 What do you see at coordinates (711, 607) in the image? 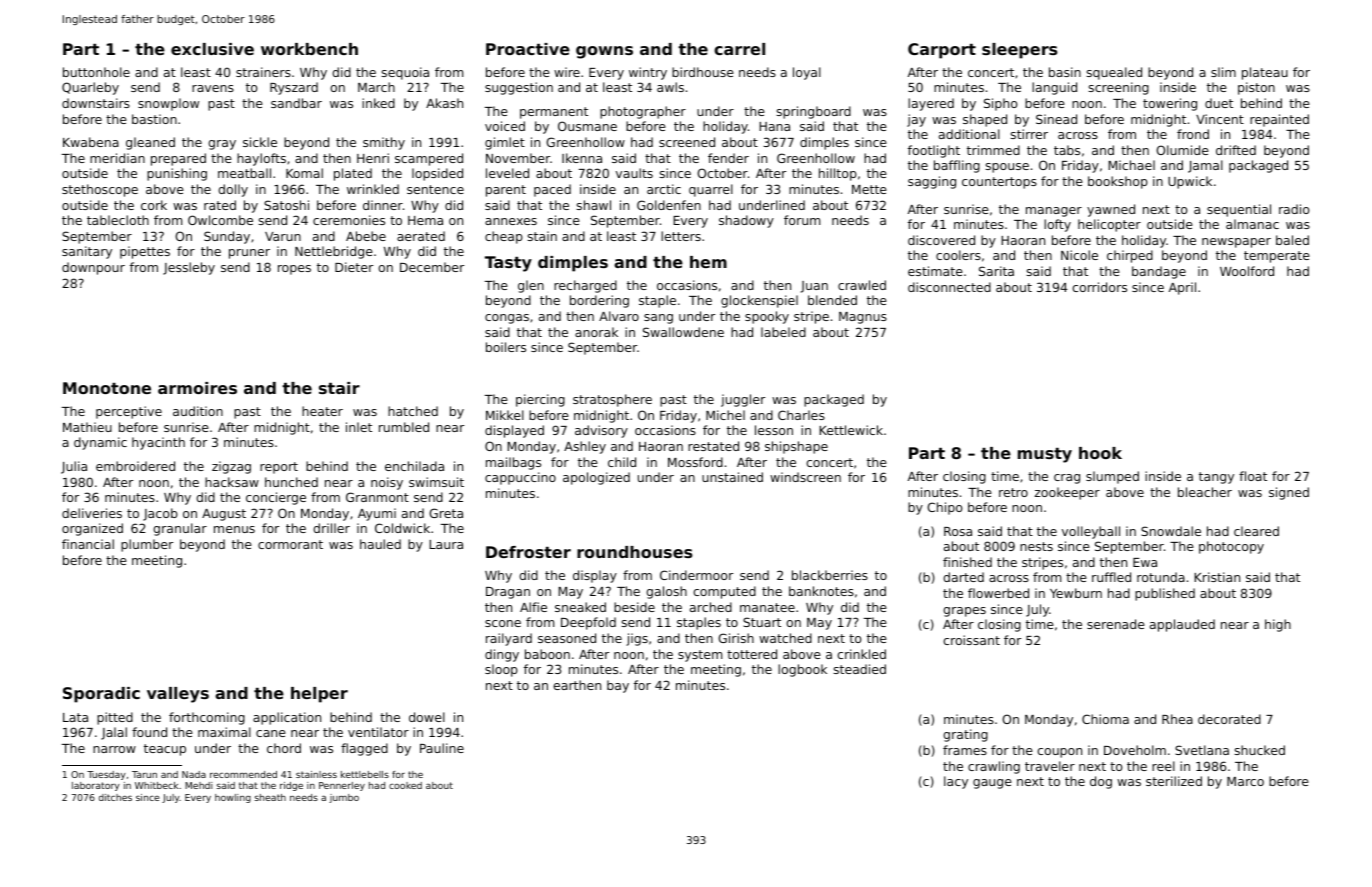
I see `arched` at bounding box center [711, 607].
